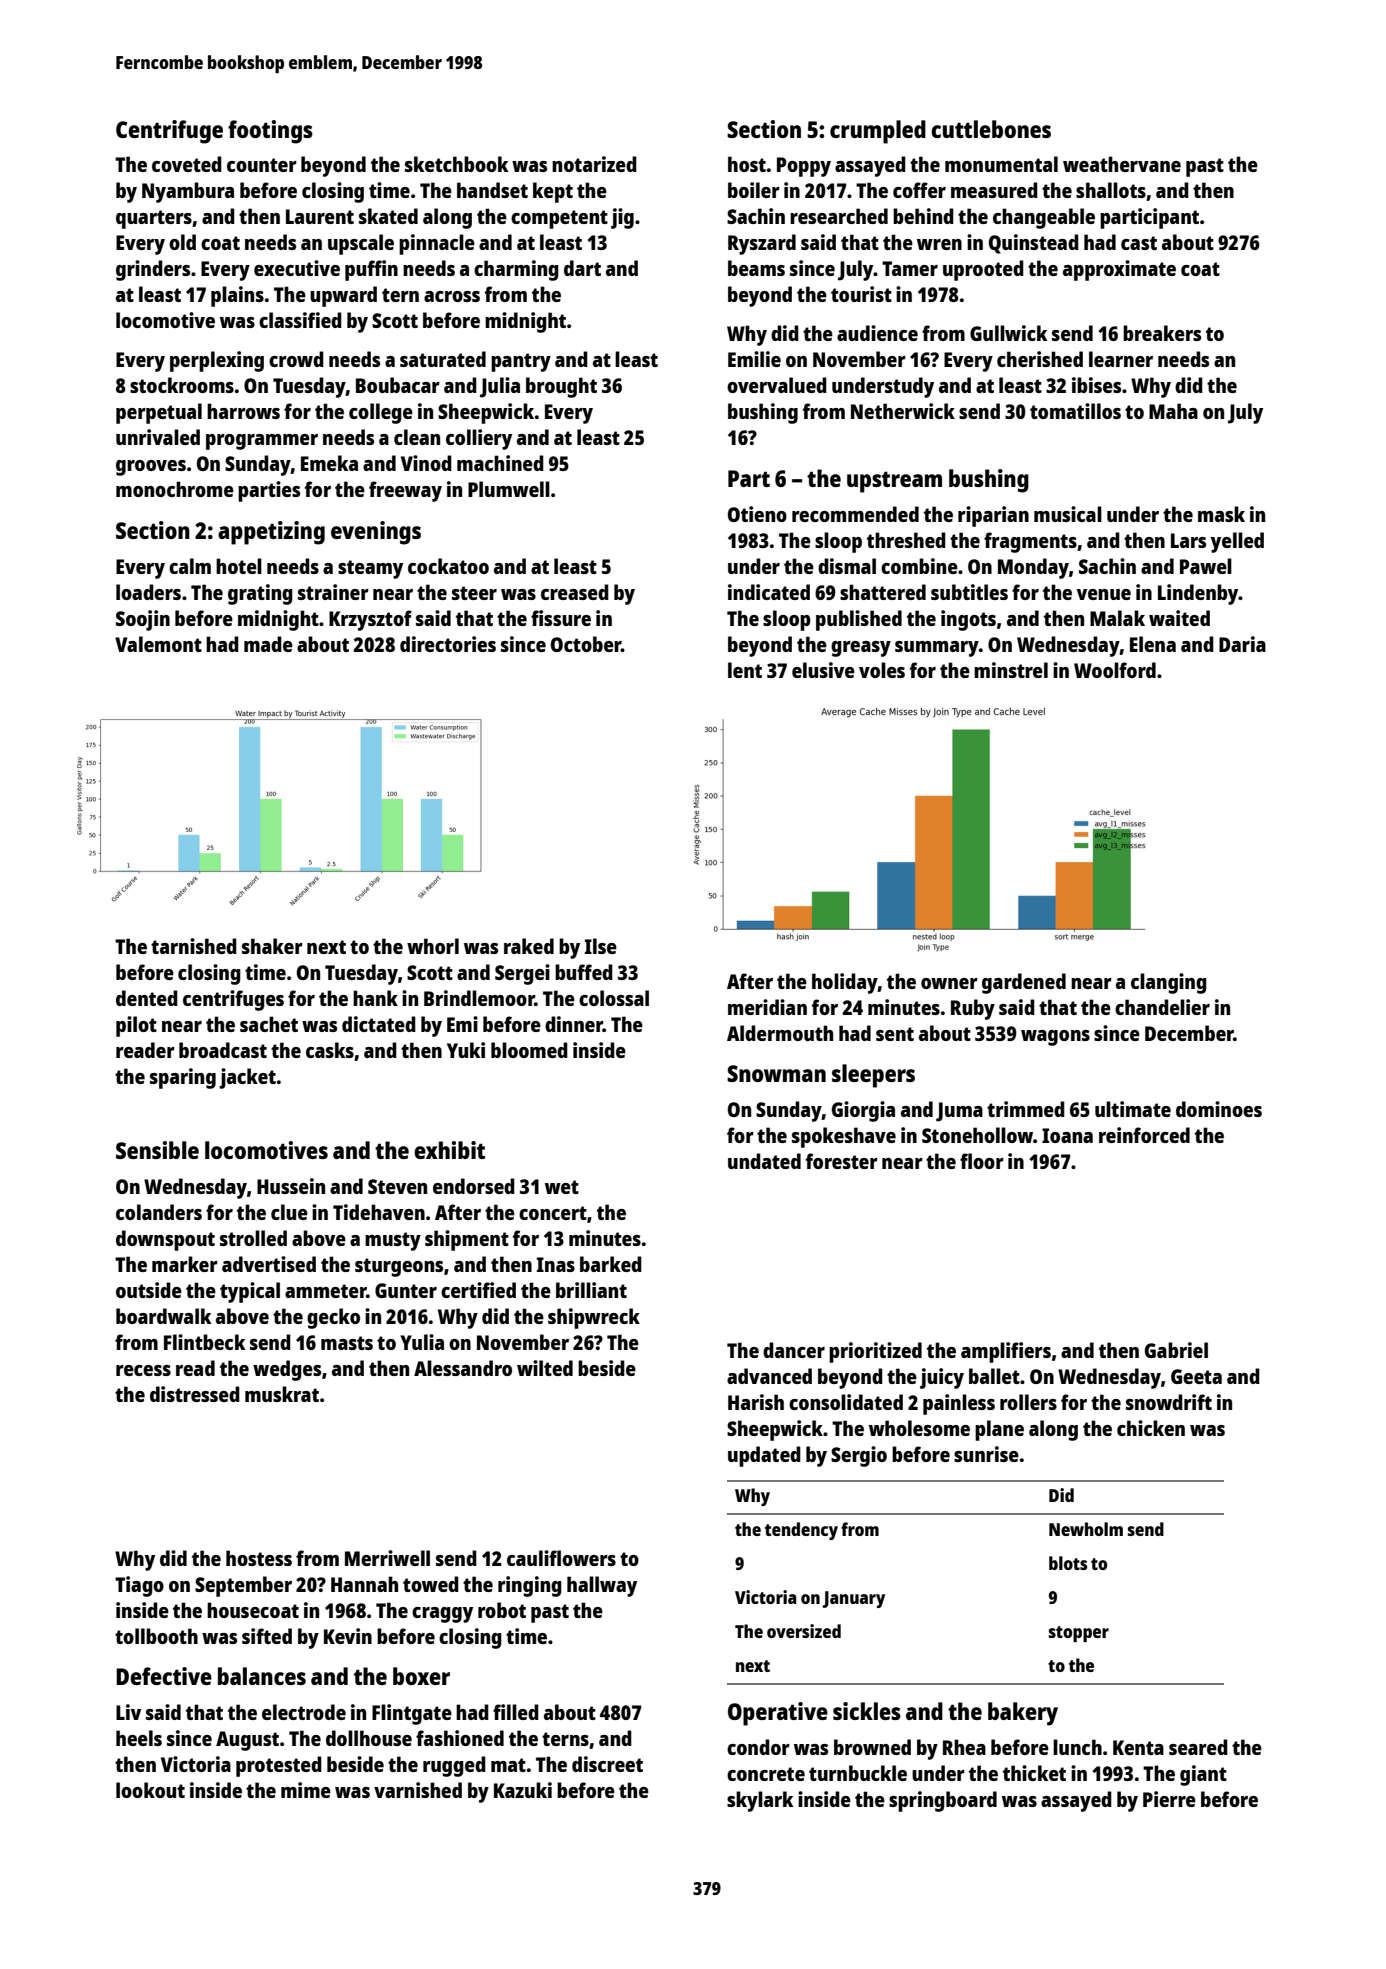 This page has width=1386, height=1969. Describe the element at coordinates (188, 192) in the page. I see `Nyambura` at that location.
